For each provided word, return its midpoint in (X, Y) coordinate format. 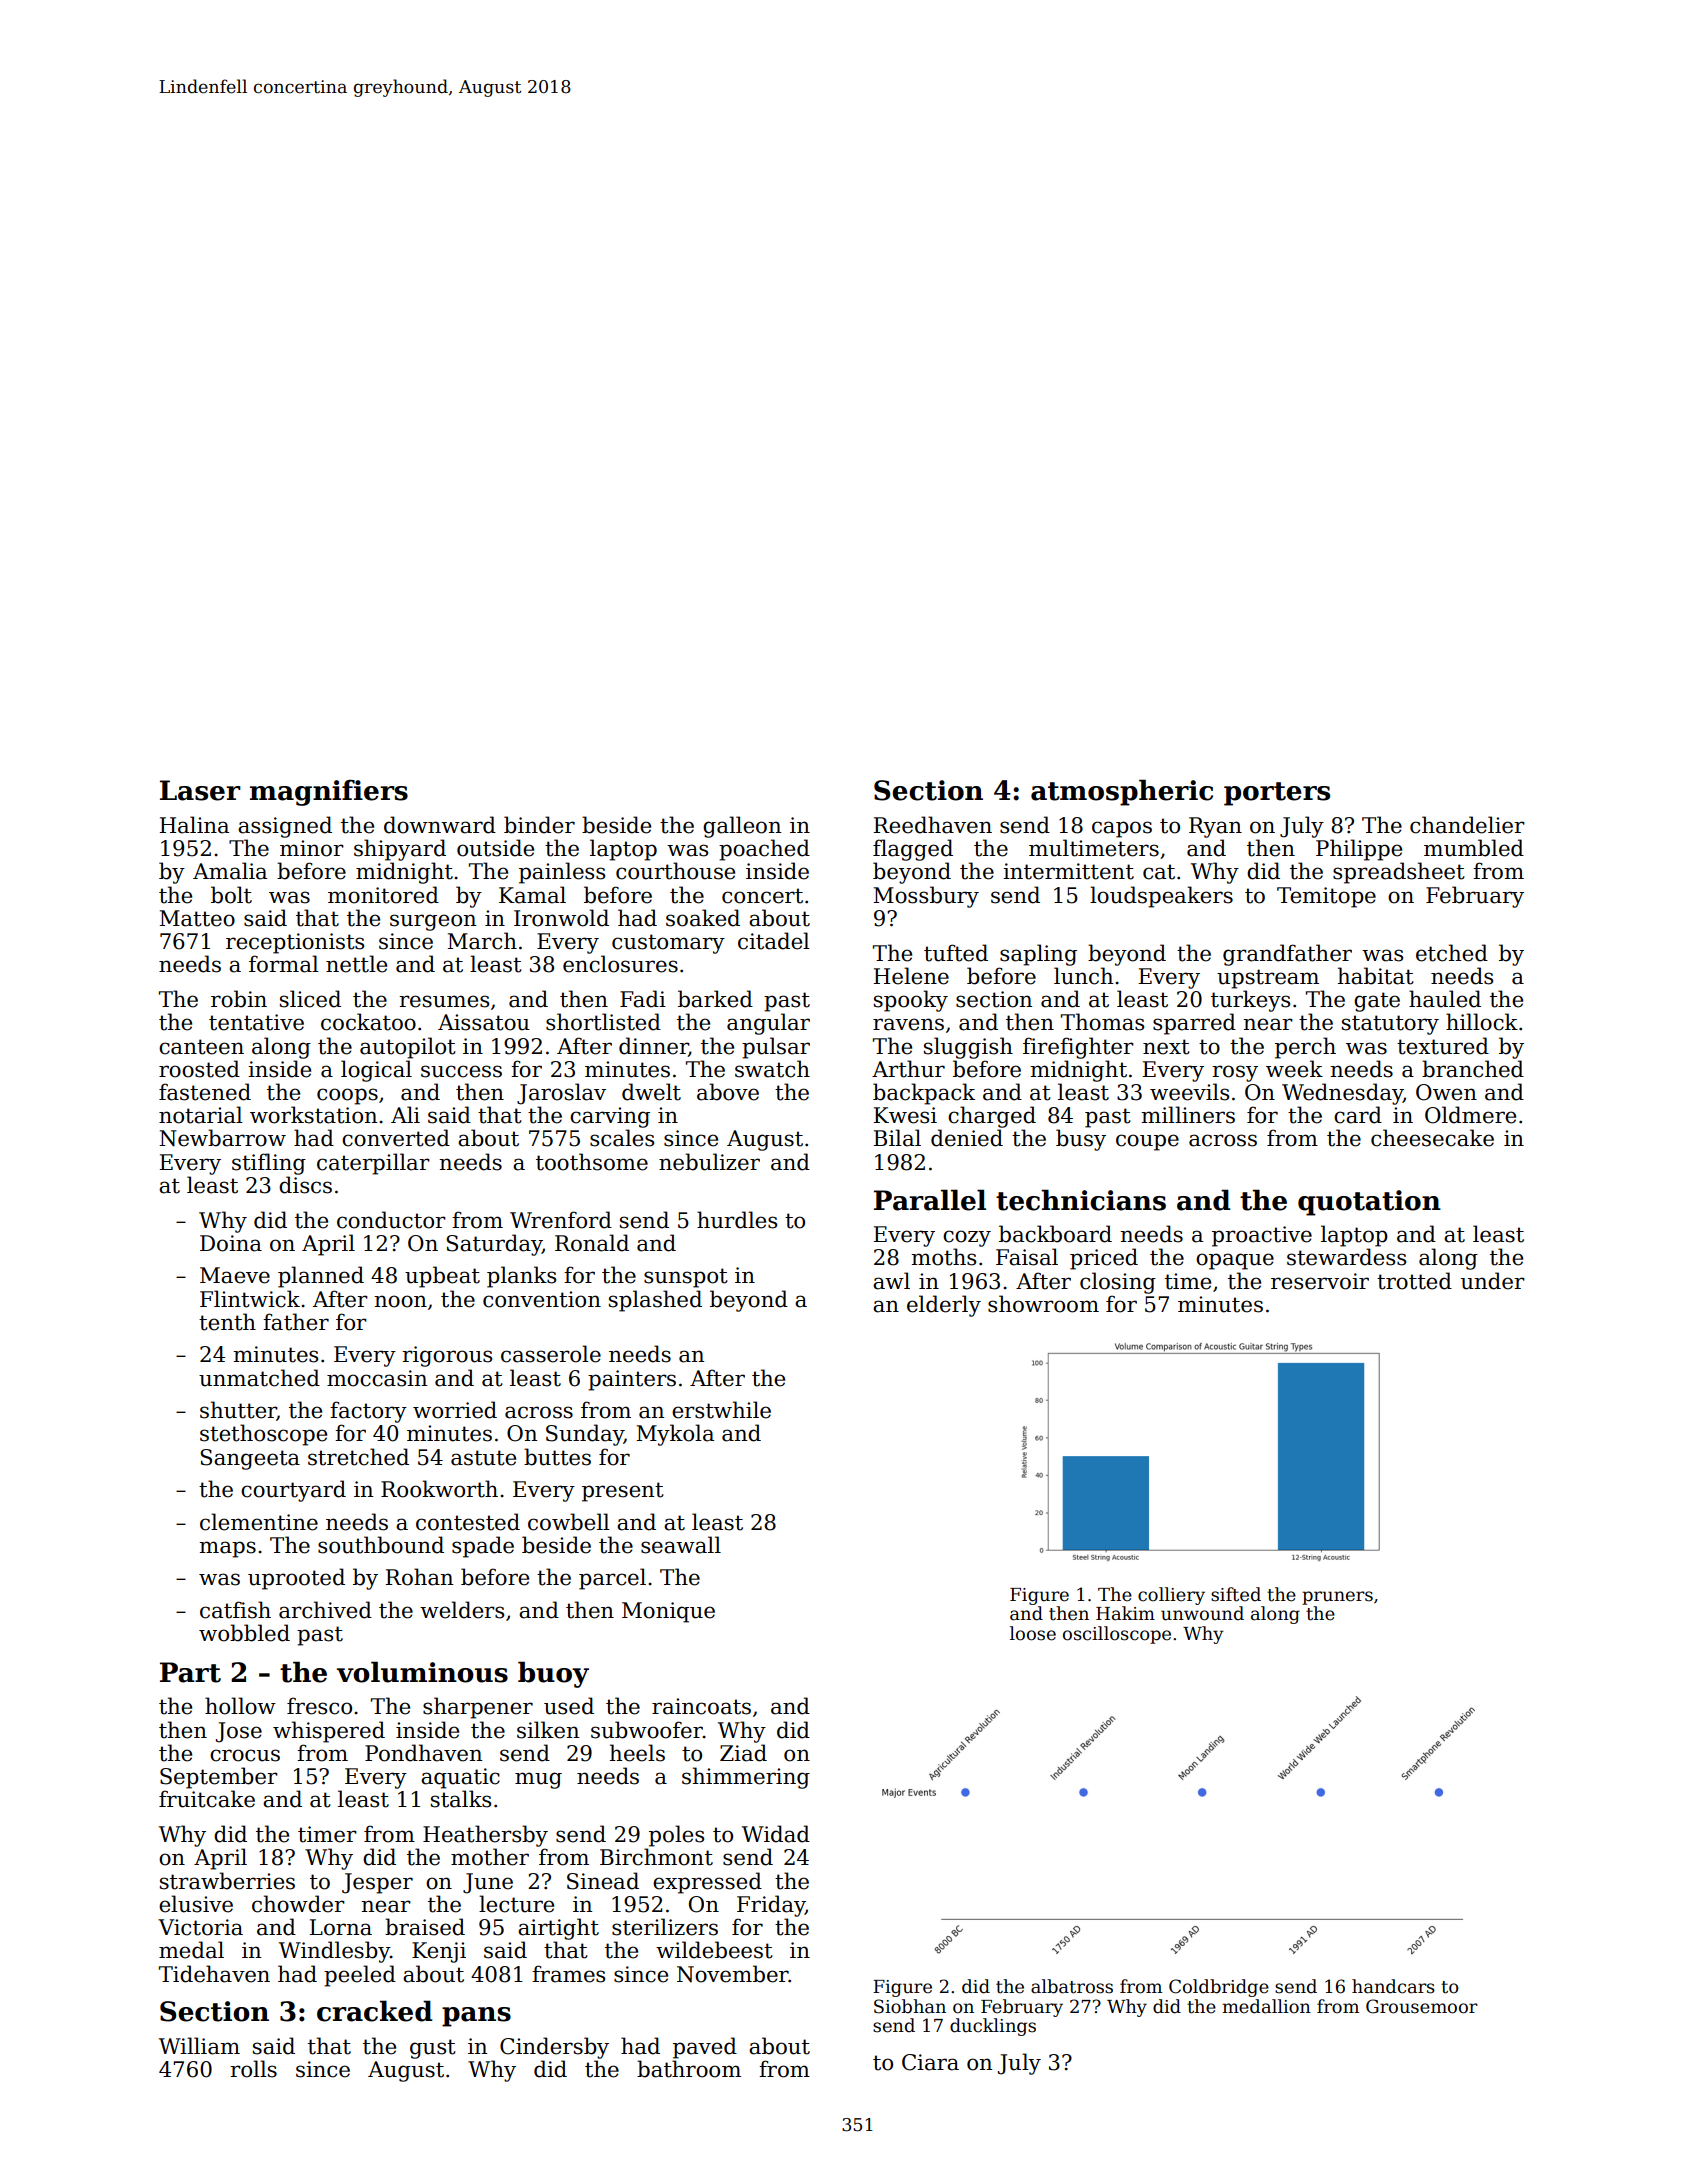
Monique (668, 1612)
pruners (1337, 1598)
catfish (235, 1610)
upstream (1268, 979)
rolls (253, 2069)
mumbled (1474, 848)
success (461, 1071)
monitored (383, 895)
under (1493, 1281)
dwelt (651, 1092)
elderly (944, 1306)
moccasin (377, 1378)
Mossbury (926, 897)
